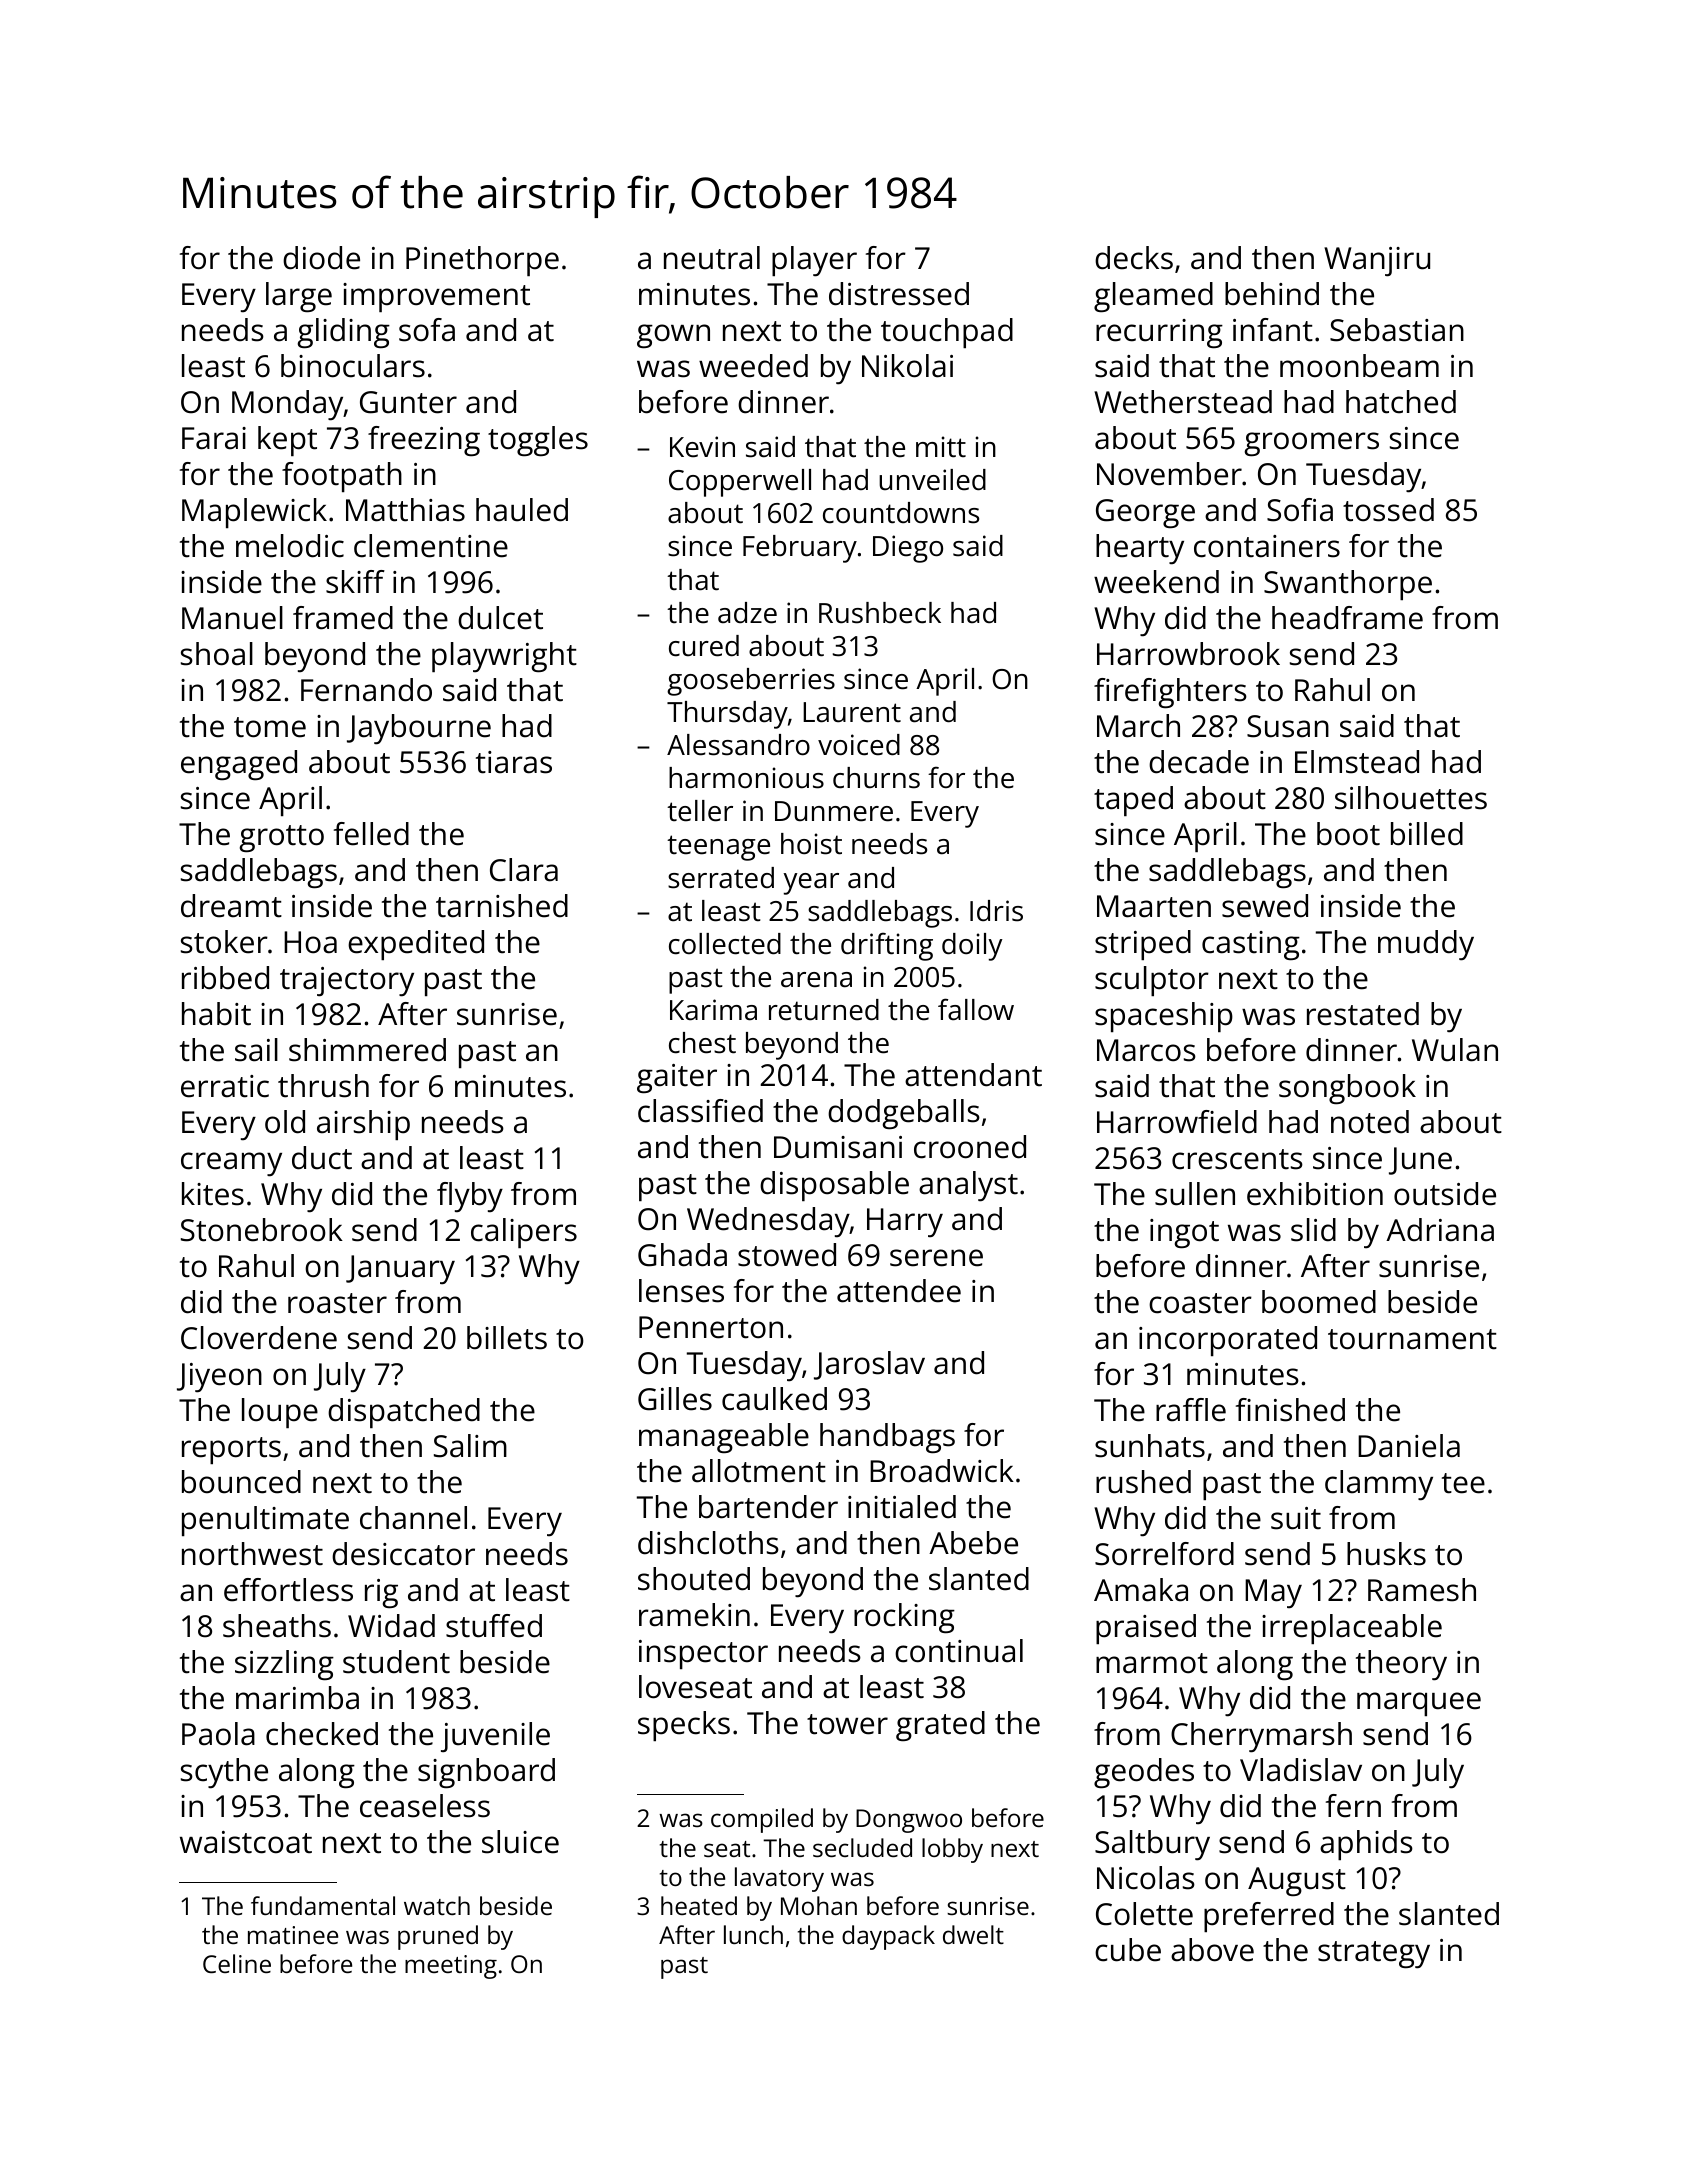 The height and width of the page is (2178, 1683). What do you see at coordinates (814, 261) in the page?
I see `player` at bounding box center [814, 261].
